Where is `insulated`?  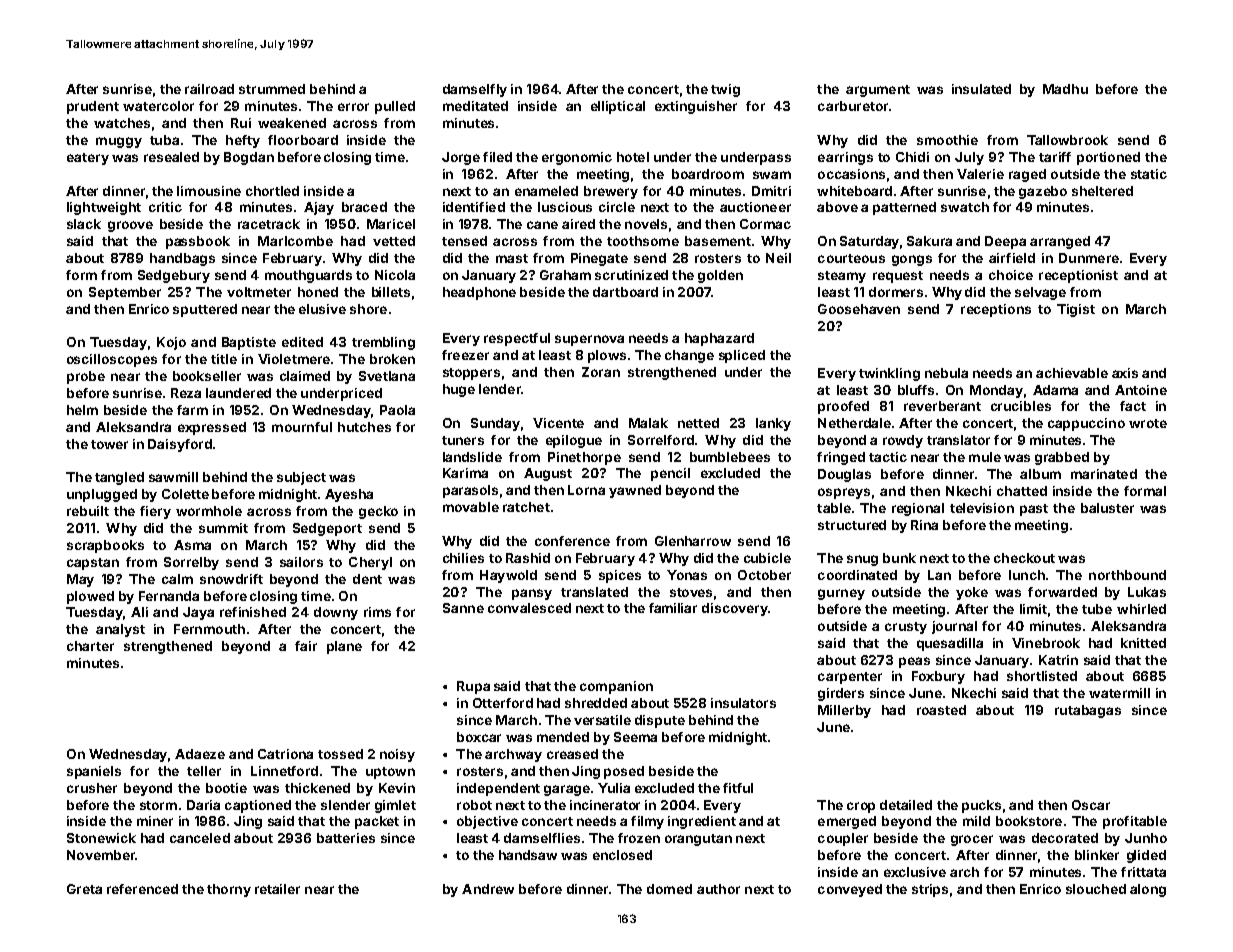
insulated is located at coordinates (981, 89).
